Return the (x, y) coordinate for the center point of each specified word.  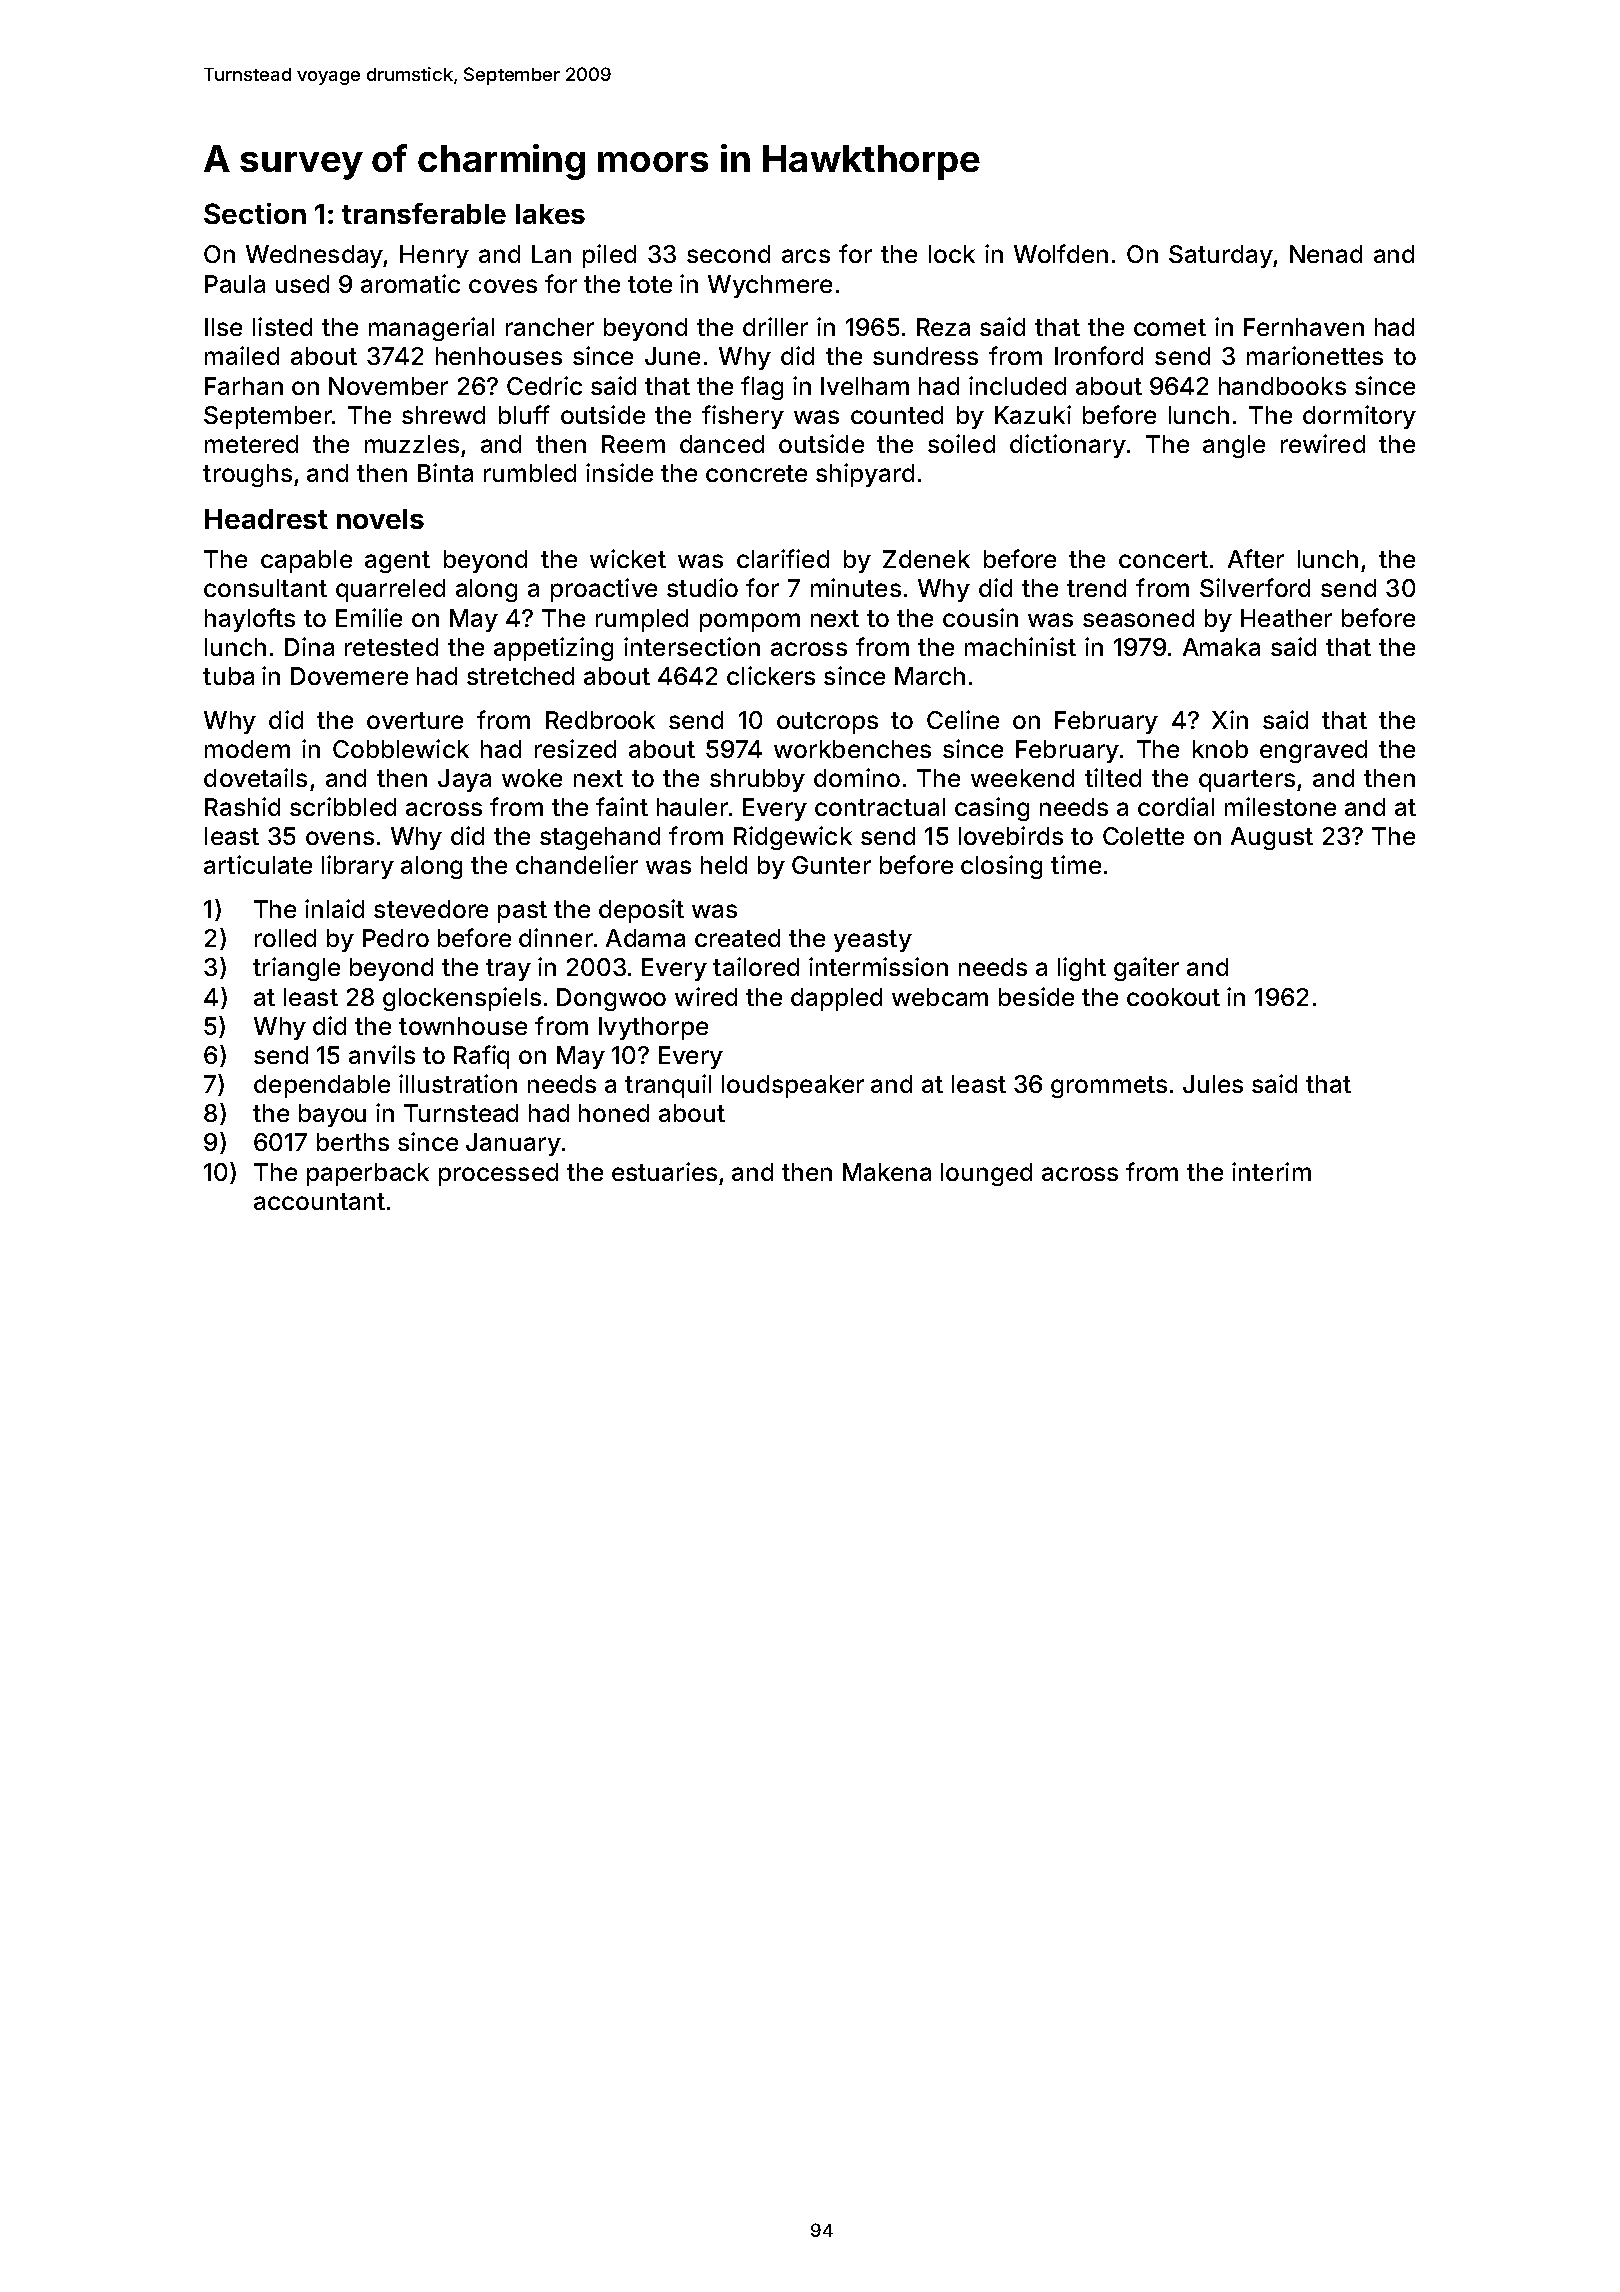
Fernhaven (1304, 327)
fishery (743, 417)
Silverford (1255, 587)
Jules (1213, 1084)
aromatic (410, 283)
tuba (228, 676)
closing (1001, 867)
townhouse (463, 1026)
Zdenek (926, 559)
